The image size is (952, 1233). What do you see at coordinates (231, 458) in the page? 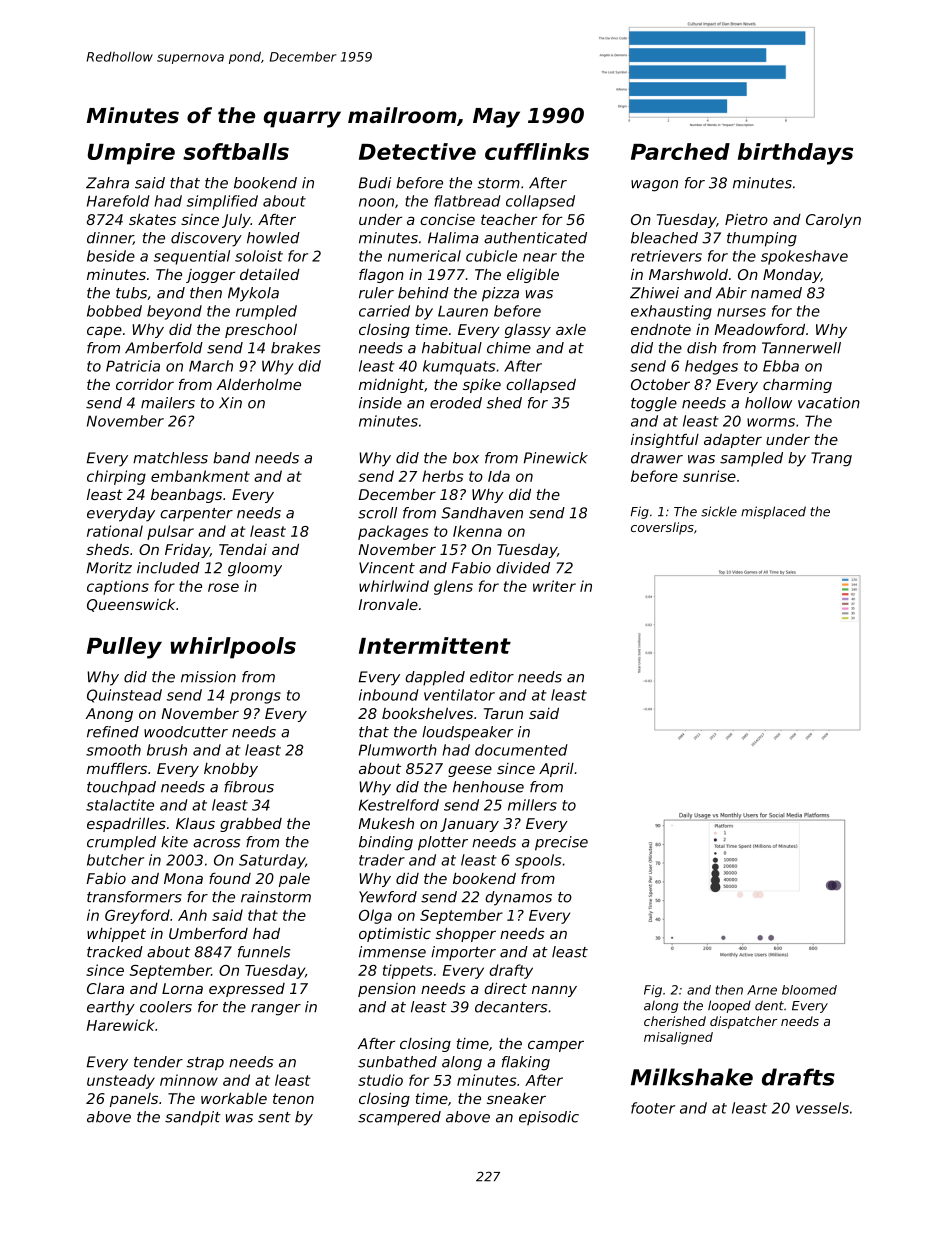
I see `band` at bounding box center [231, 458].
